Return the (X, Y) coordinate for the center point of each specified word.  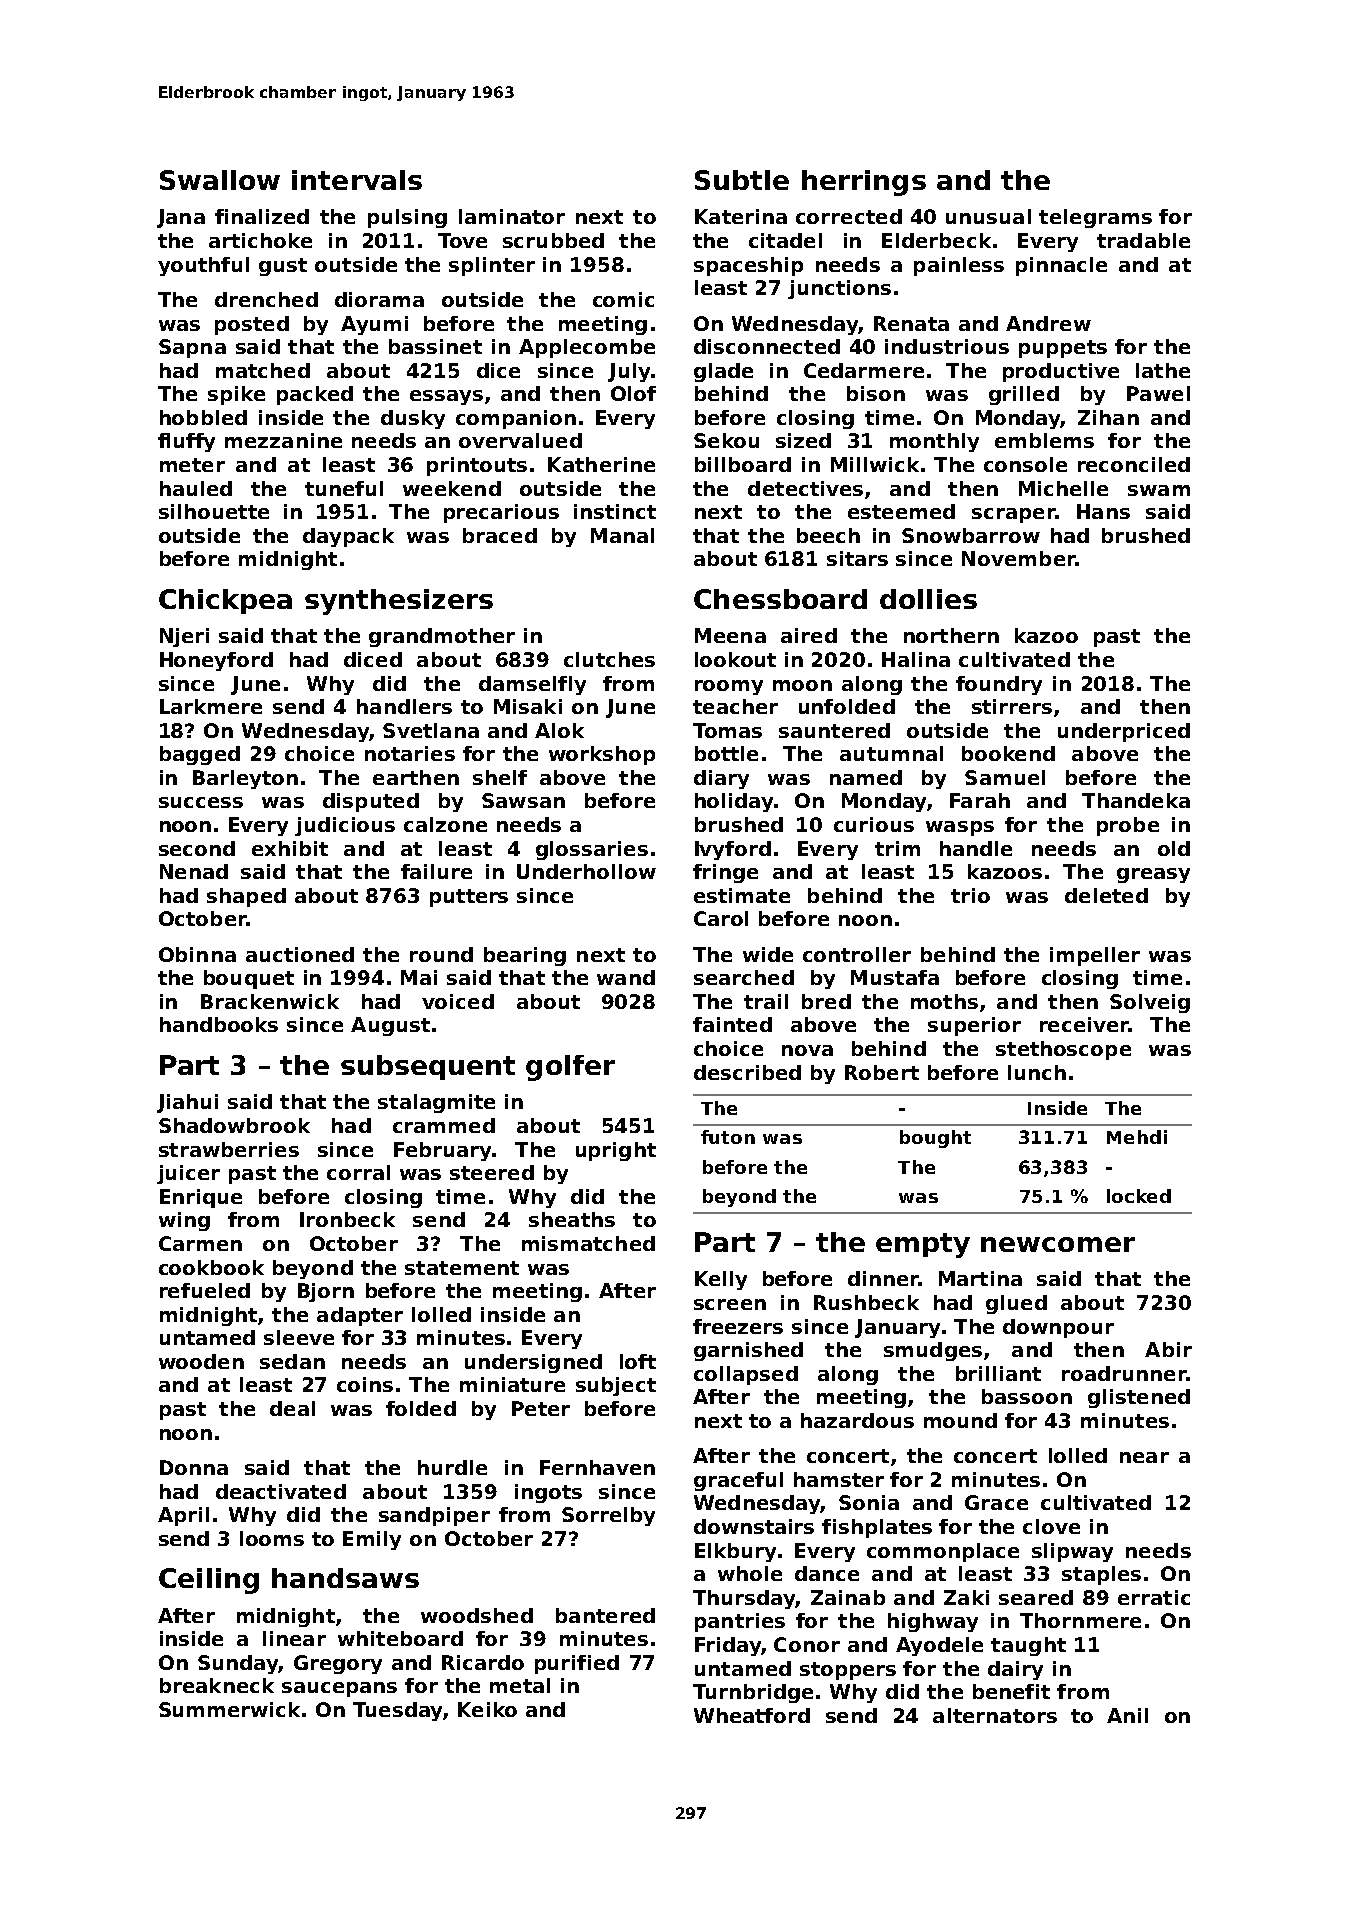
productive (1061, 372)
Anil (1127, 1715)
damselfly (532, 685)
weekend (452, 488)
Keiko (487, 1709)
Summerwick (229, 1709)
